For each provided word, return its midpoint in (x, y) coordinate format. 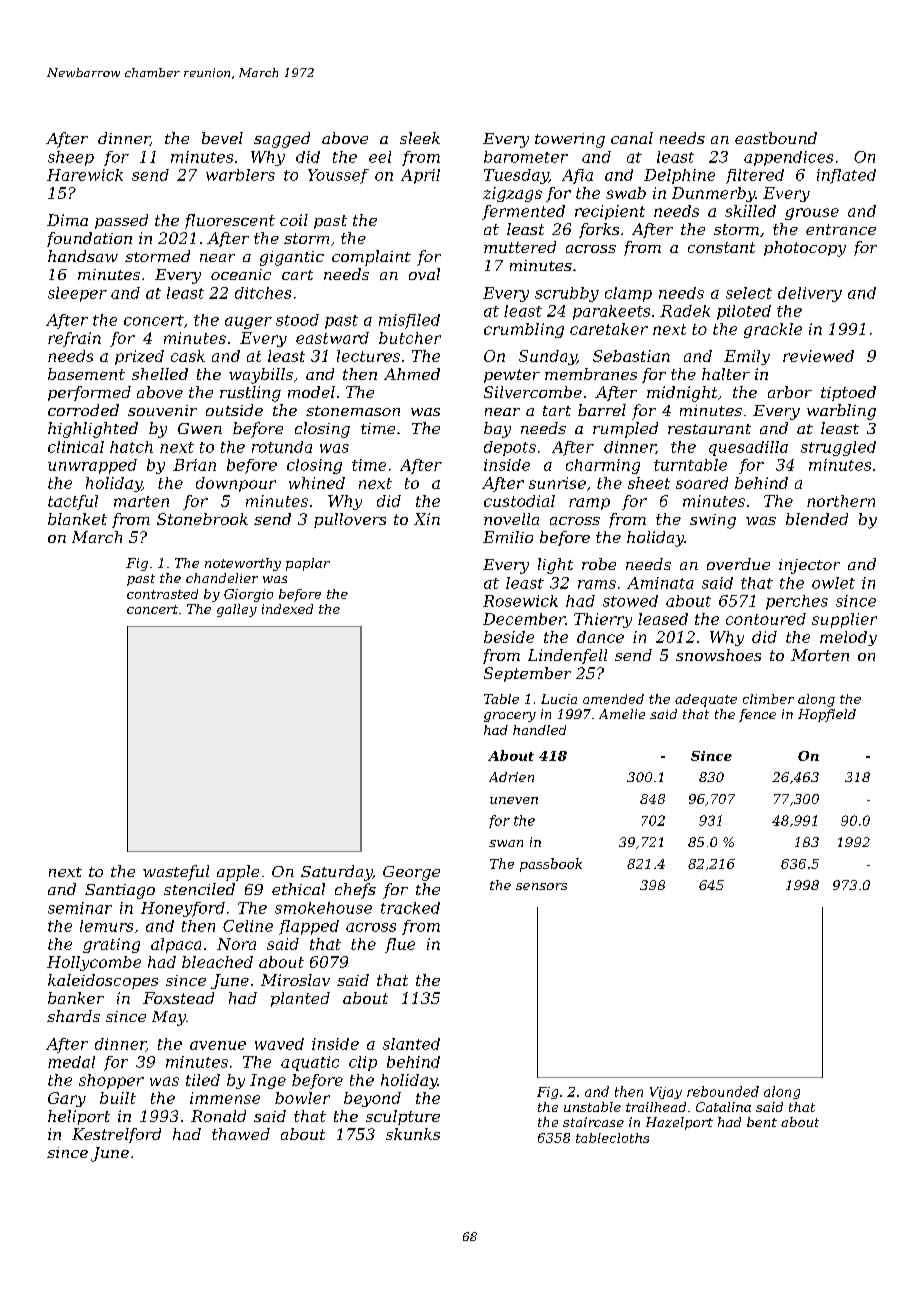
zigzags (512, 194)
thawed (241, 1134)
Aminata (660, 583)
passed (121, 221)
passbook (551, 865)
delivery (810, 294)
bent (762, 1122)
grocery (510, 717)
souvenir (162, 410)
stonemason (353, 411)
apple (238, 873)
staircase (593, 1122)
